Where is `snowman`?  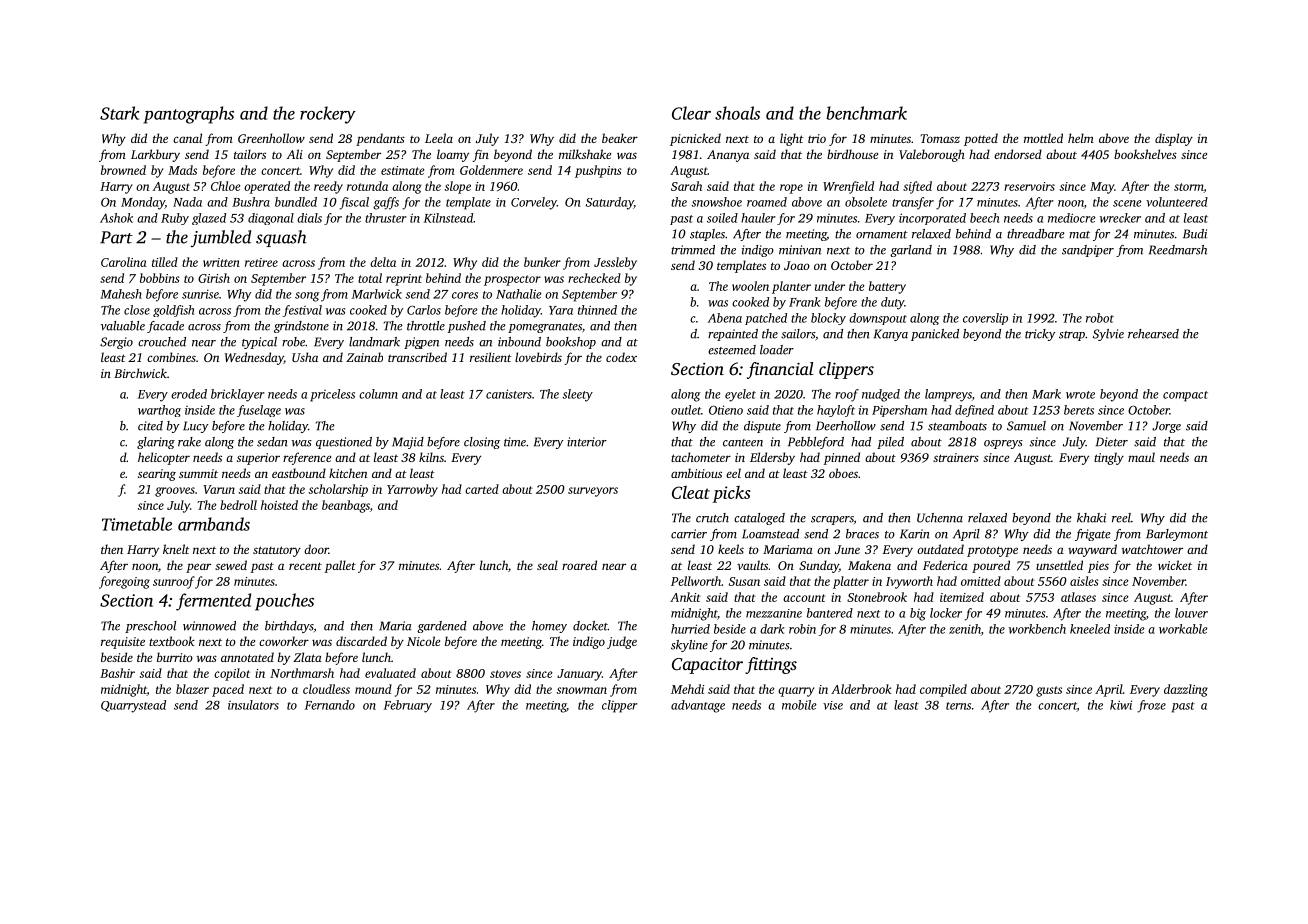
snowman is located at coordinates (582, 690).
